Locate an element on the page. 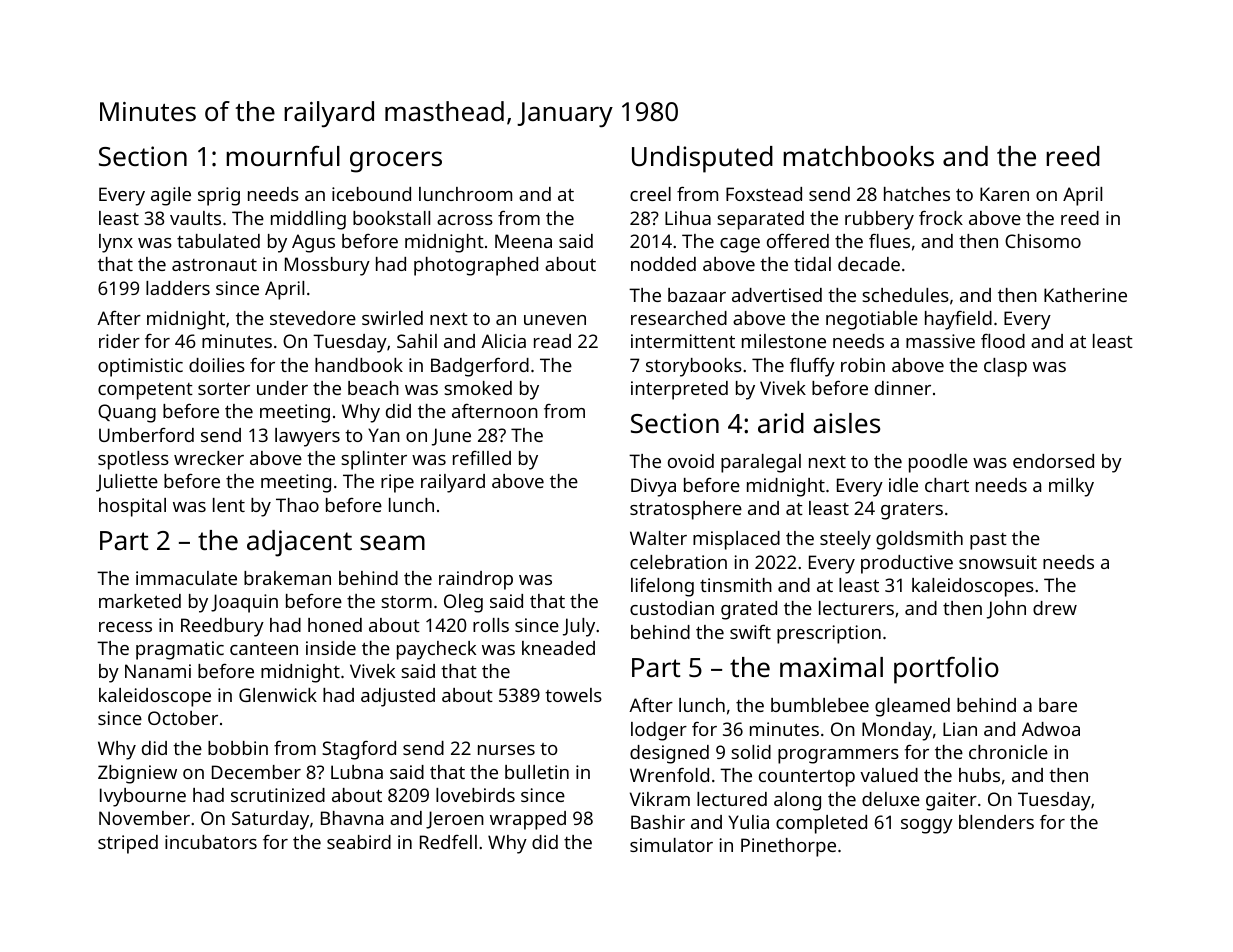 Image resolution: width=1233 pixels, height=952 pixels. refilled is located at coordinates (482, 458).
